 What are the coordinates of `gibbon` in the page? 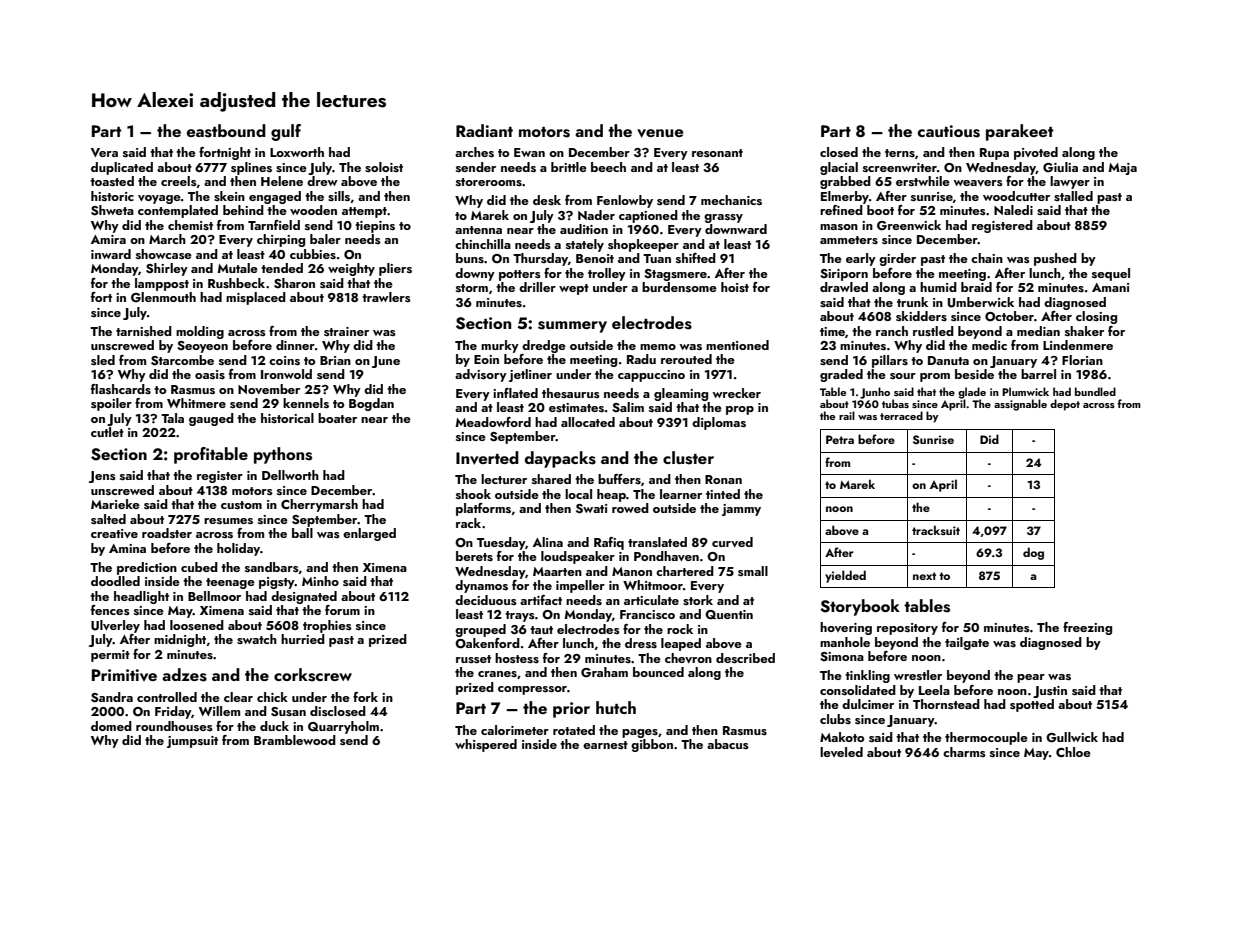 It's located at (652, 745).
